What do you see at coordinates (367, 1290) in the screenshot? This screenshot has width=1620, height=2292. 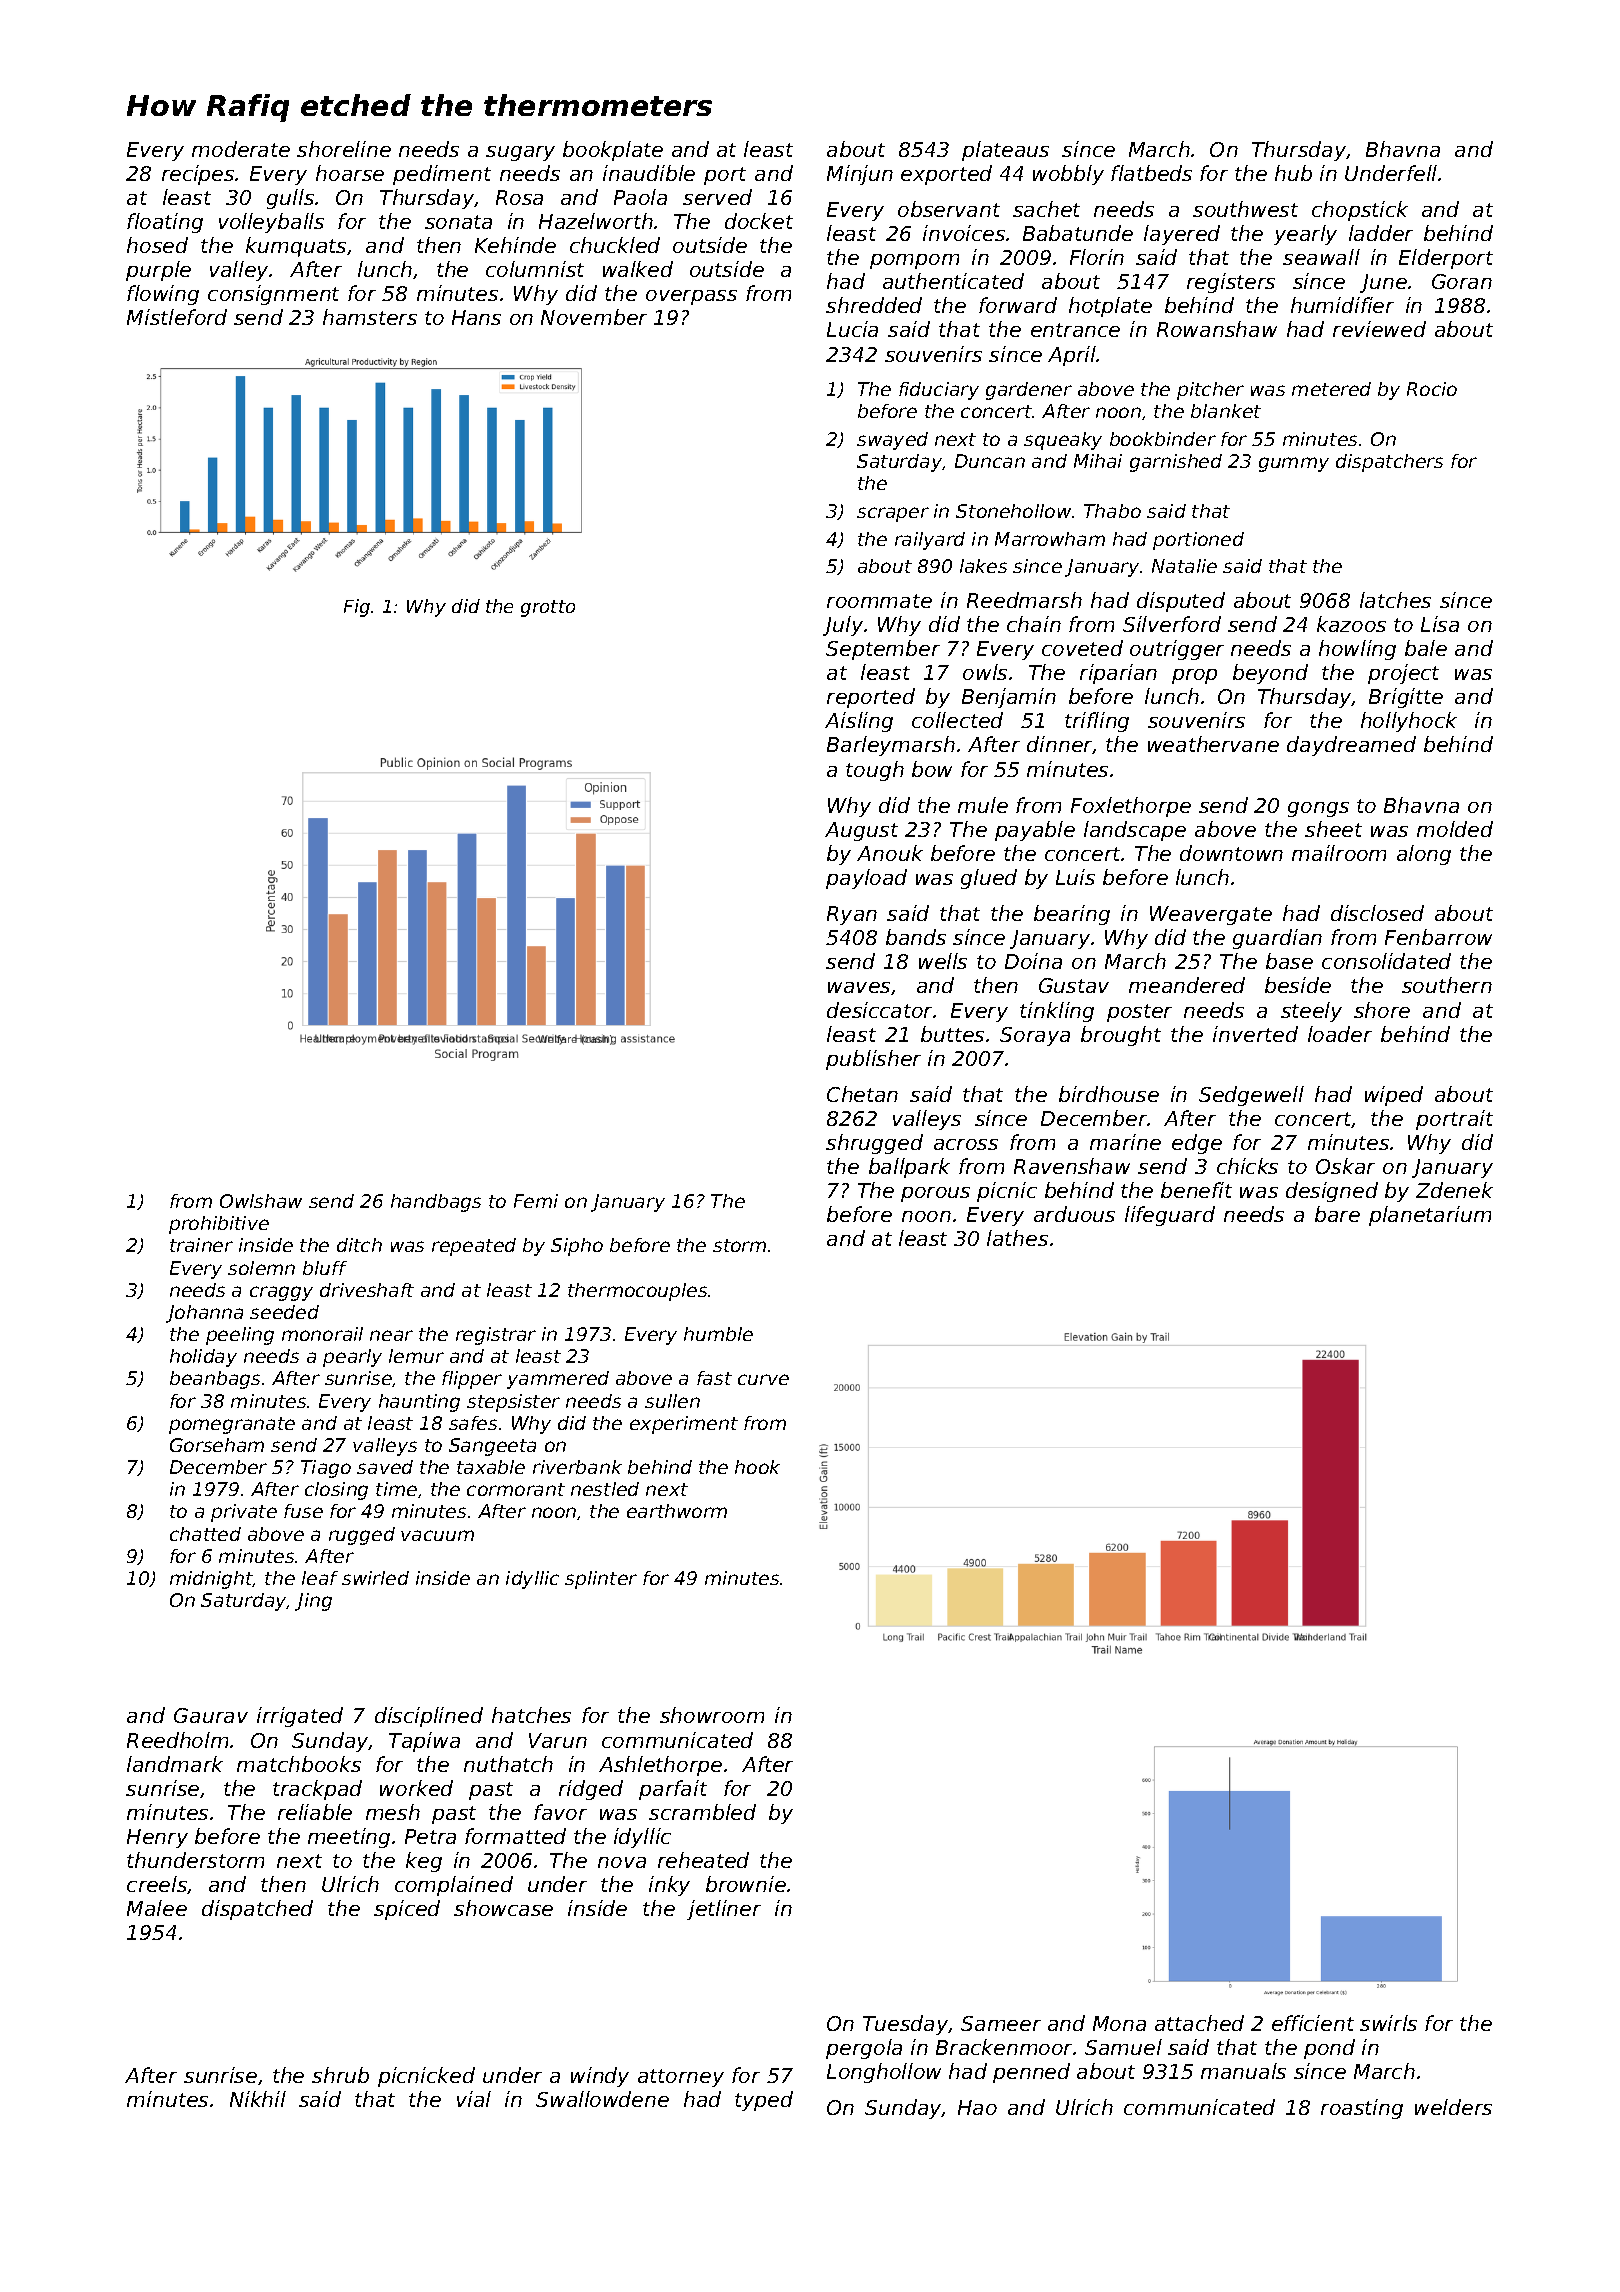 I see `driveshaft` at bounding box center [367, 1290].
